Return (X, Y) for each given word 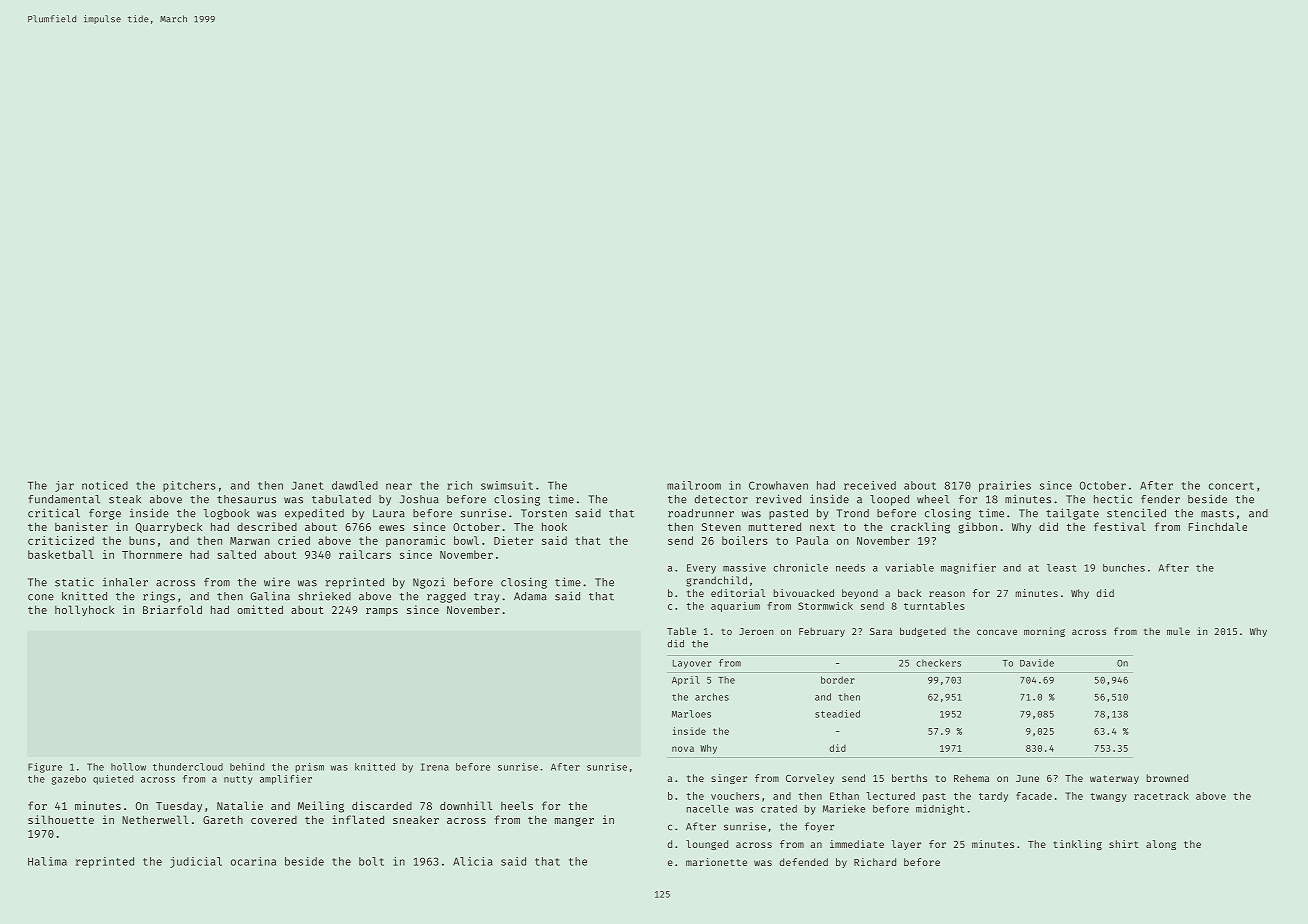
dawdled (355, 485)
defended (803, 862)
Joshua (419, 499)
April (686, 681)
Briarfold (172, 609)
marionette (716, 862)
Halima (47, 861)
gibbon (977, 528)
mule (1178, 631)
